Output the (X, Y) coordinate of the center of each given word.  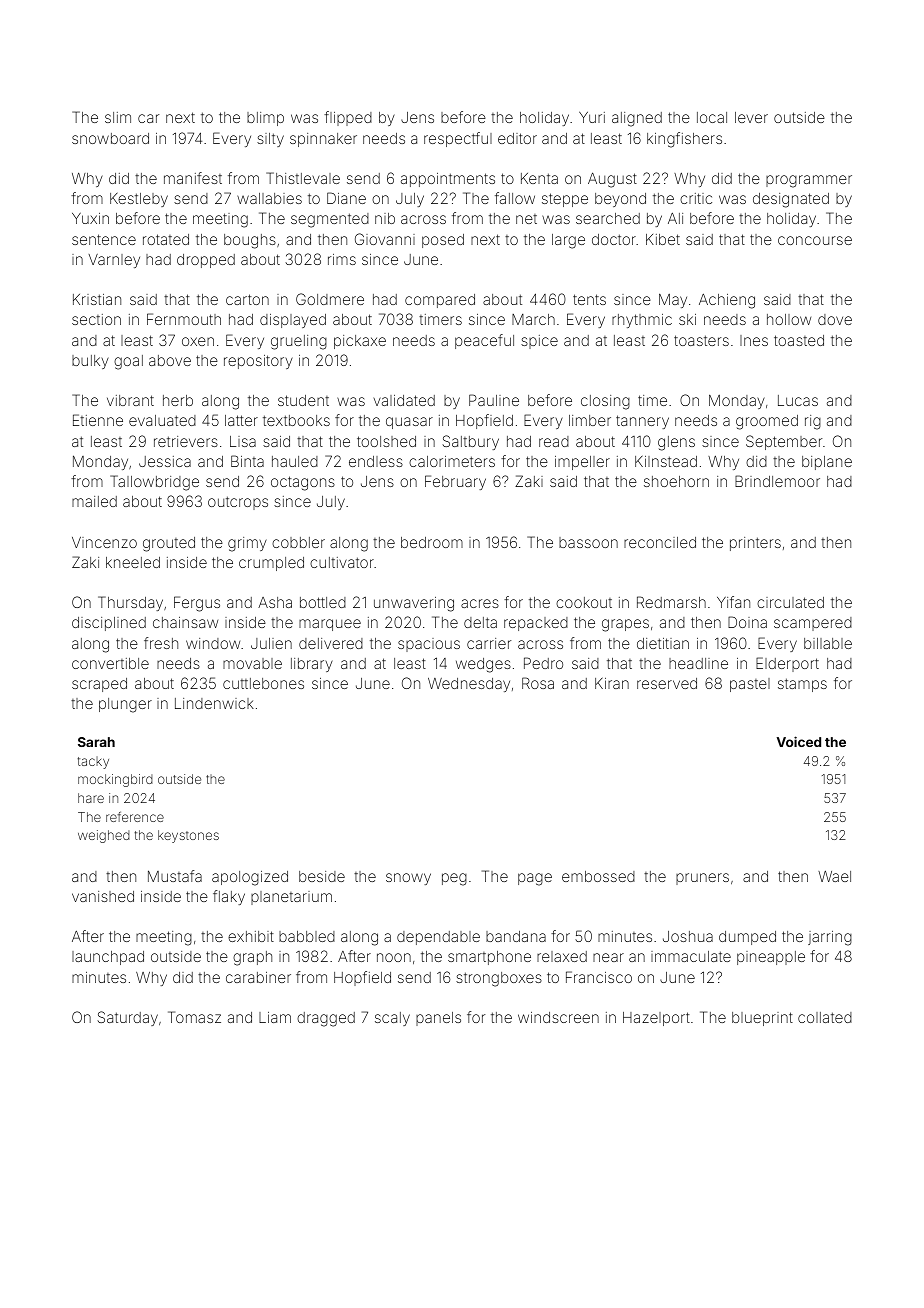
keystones (188, 836)
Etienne (98, 420)
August (612, 180)
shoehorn (676, 481)
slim (118, 117)
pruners (702, 879)
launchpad (108, 958)
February (455, 482)
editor (517, 138)
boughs (250, 241)
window (213, 643)
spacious (429, 645)
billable (828, 643)
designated (791, 200)
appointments (448, 180)
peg (454, 879)
